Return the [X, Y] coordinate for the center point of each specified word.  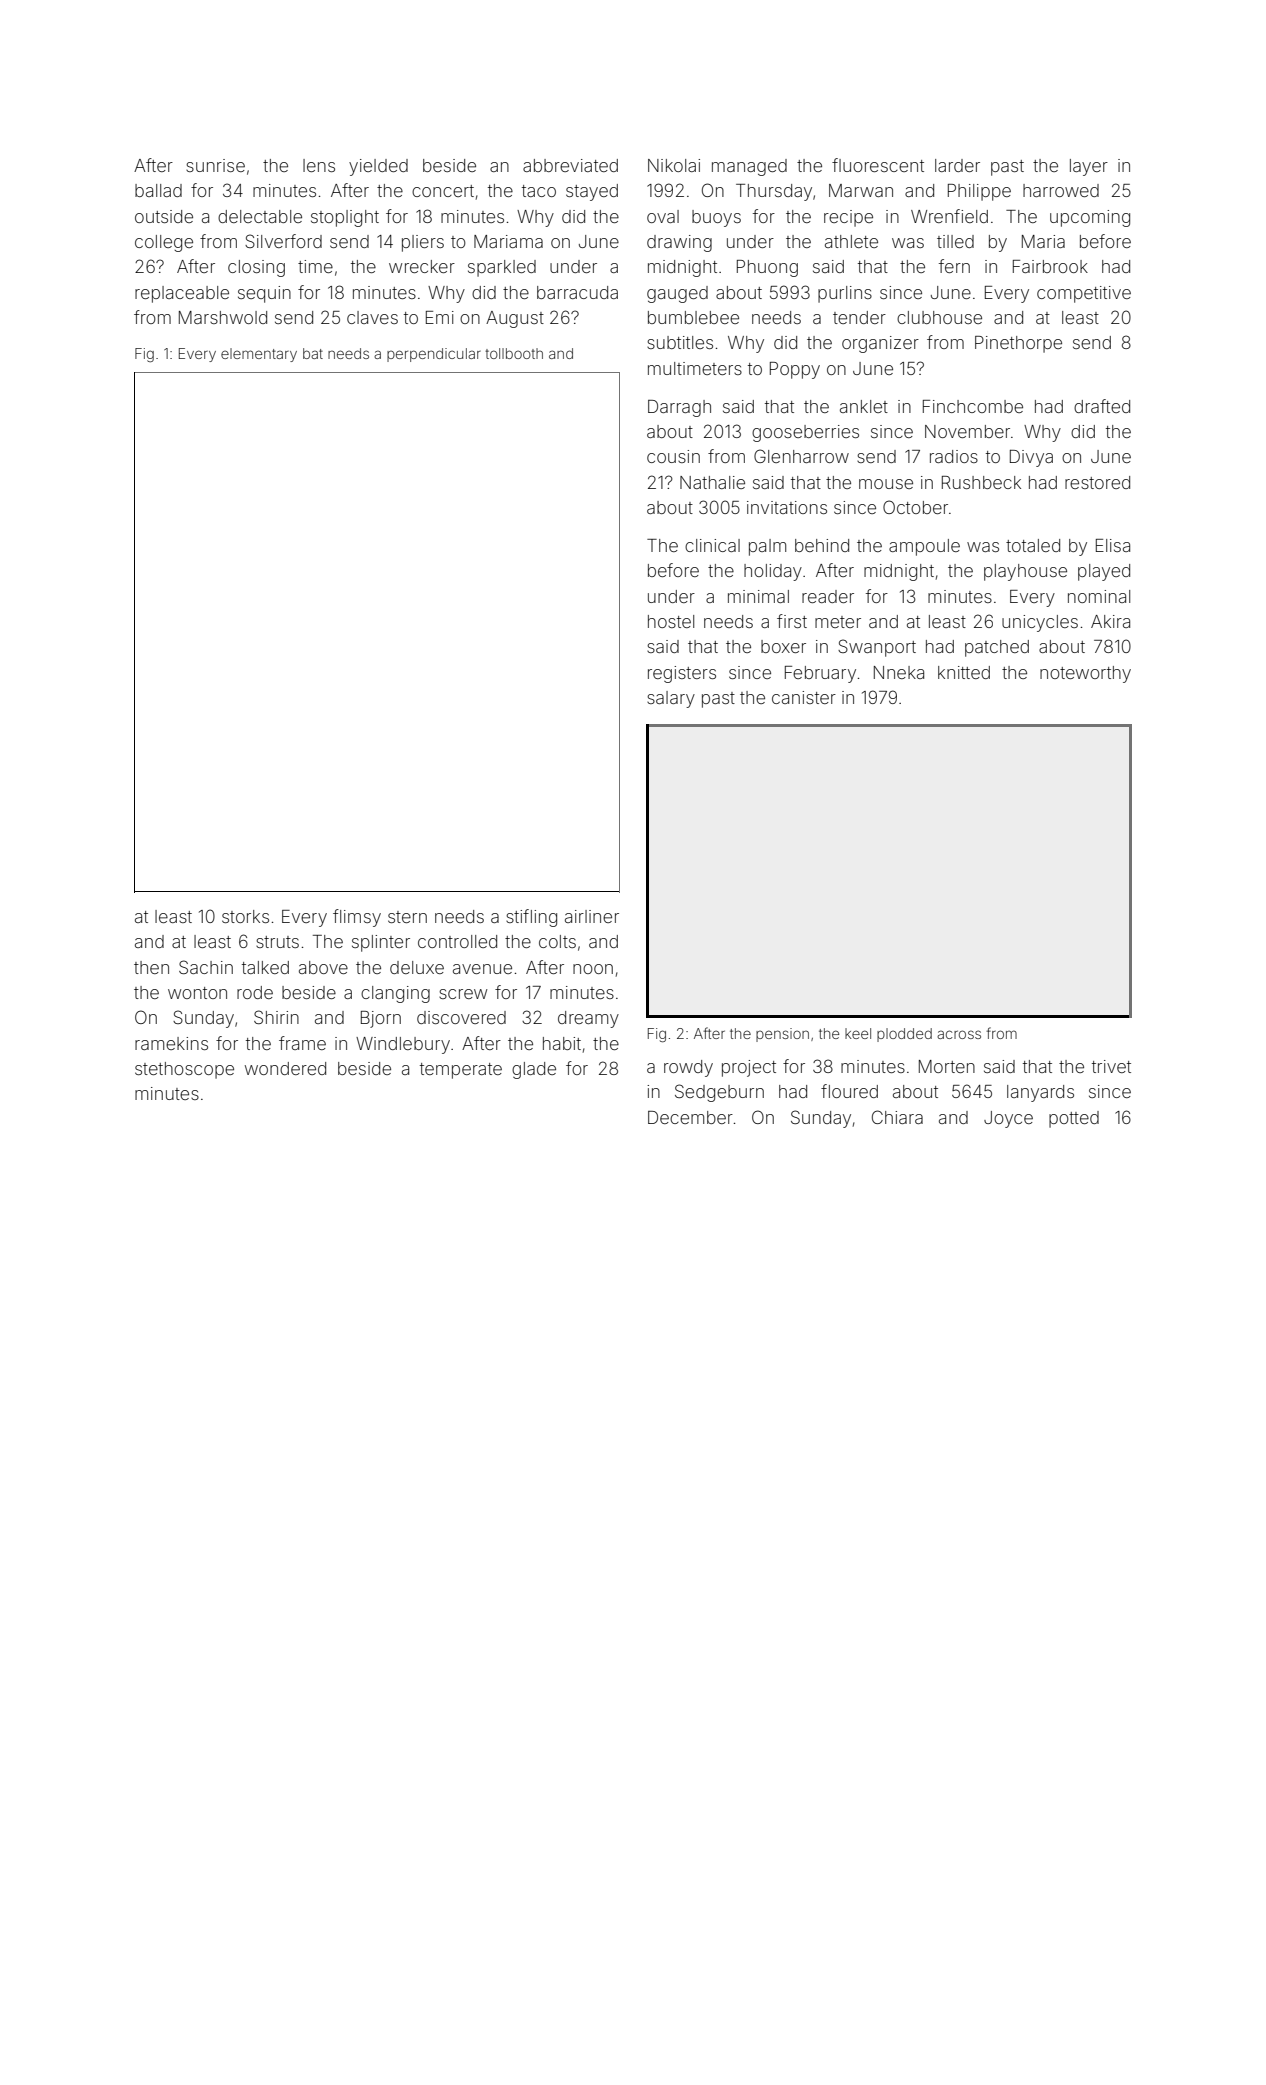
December [690, 1117]
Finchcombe [973, 406]
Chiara [897, 1117]
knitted [964, 672]
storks [245, 916]
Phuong [767, 268]
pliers [423, 243]
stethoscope [184, 1070]
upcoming [1090, 218]
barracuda [577, 292]
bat [313, 353]
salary [671, 699]
